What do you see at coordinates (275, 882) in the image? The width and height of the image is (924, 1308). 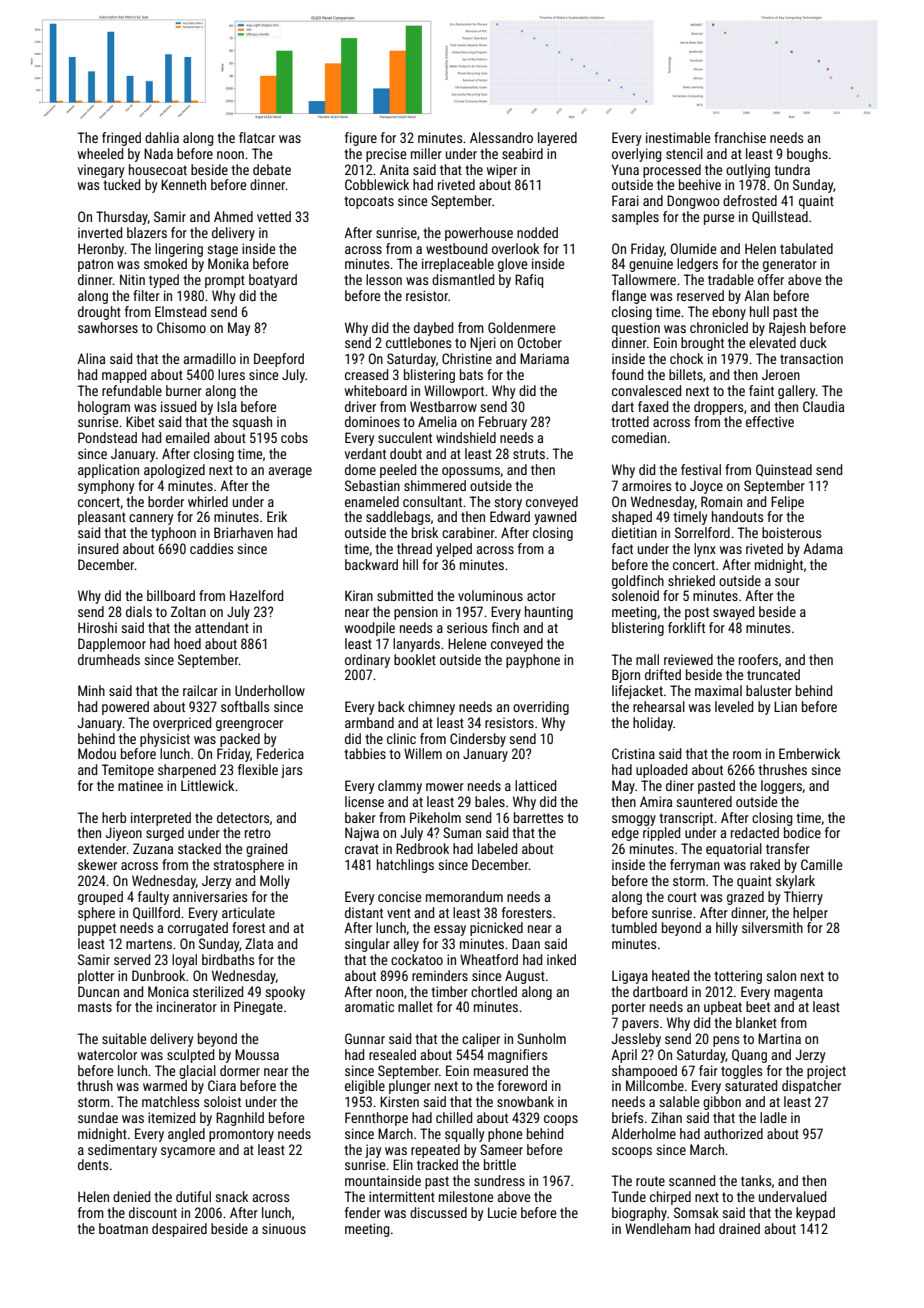 I see `Molly` at bounding box center [275, 882].
